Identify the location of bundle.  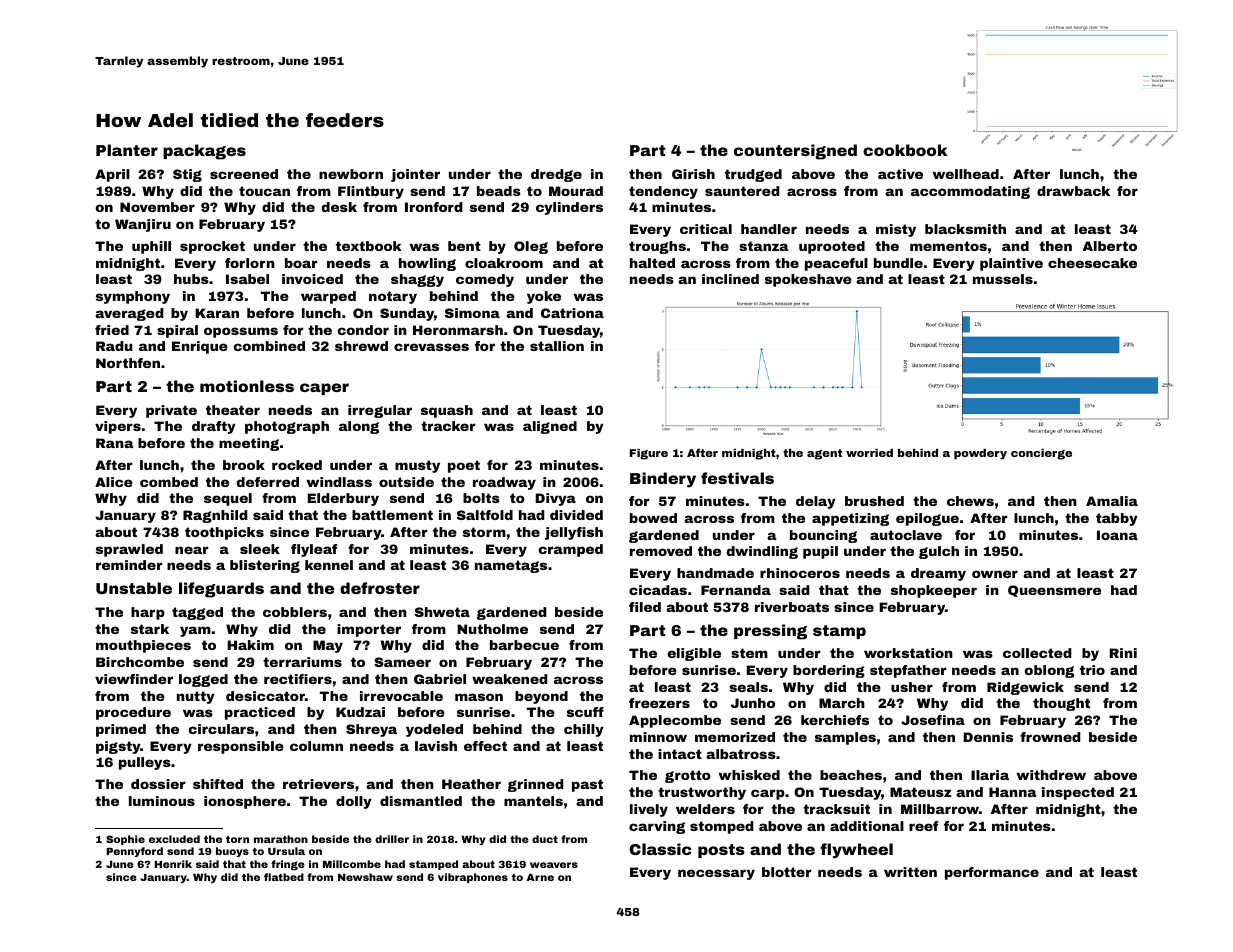
(898, 263).
